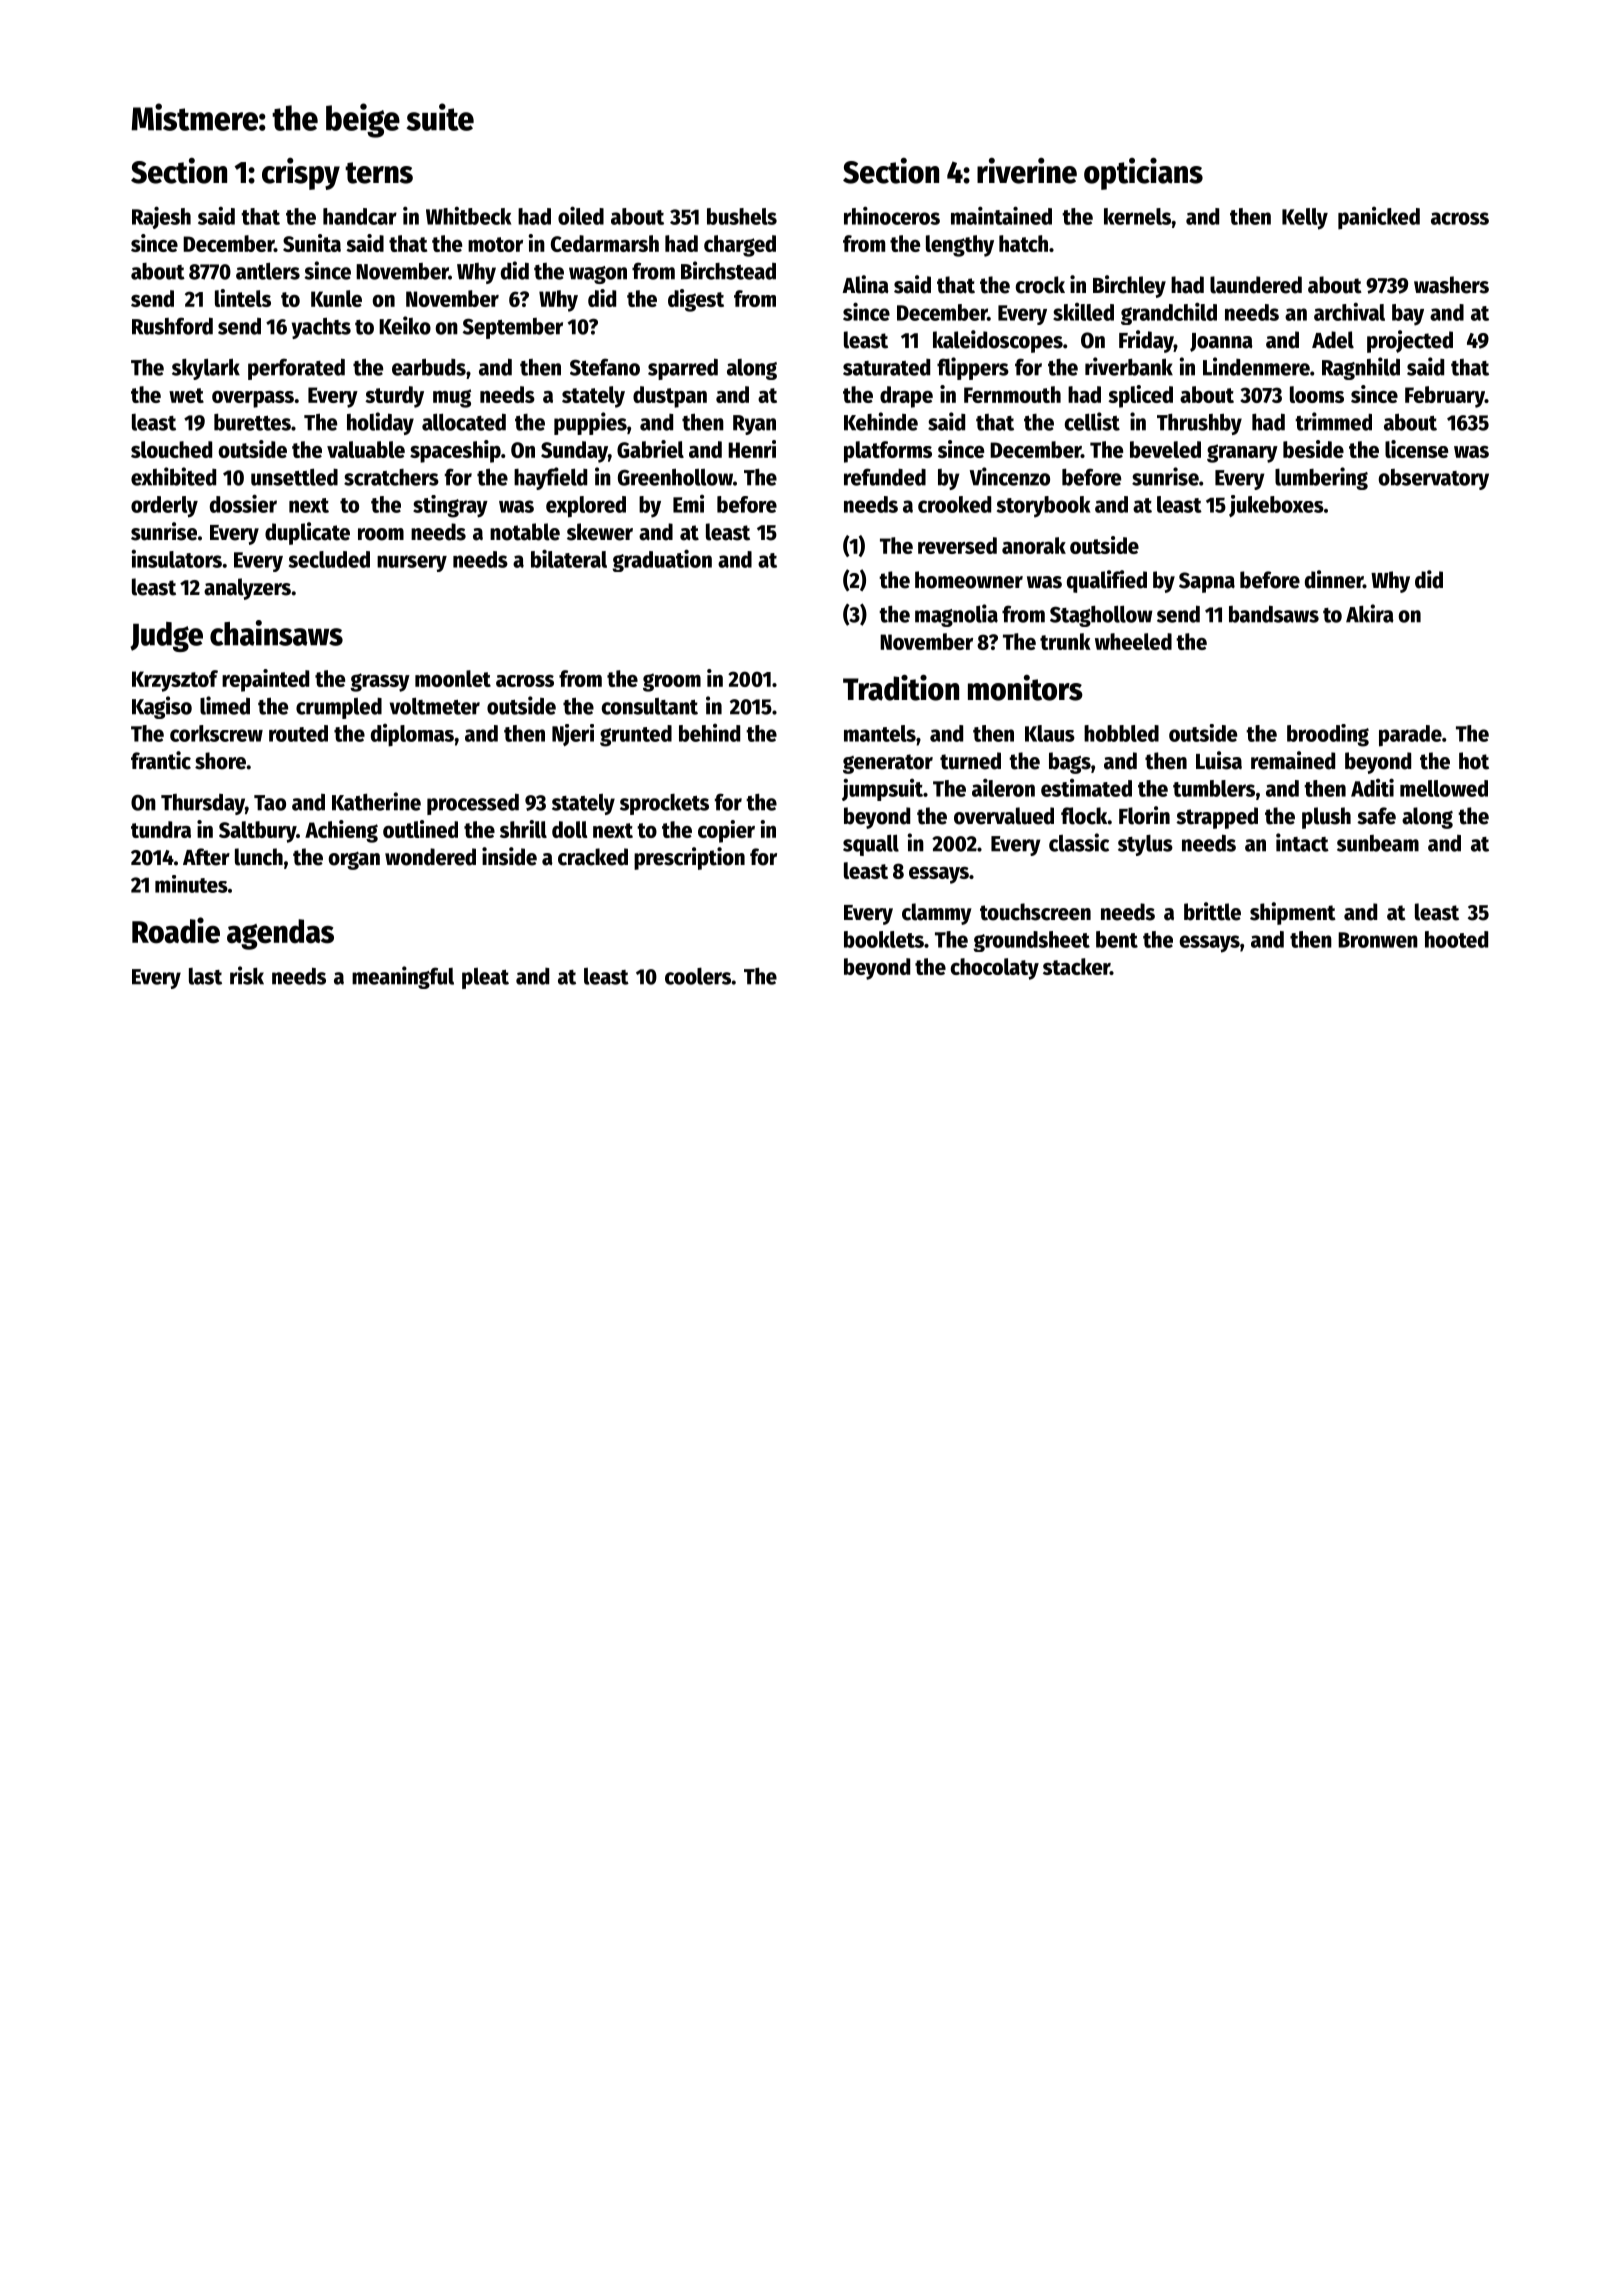 The width and height of the image is (1620, 2292). What do you see at coordinates (650, 449) in the image?
I see `Gabriel` at bounding box center [650, 449].
